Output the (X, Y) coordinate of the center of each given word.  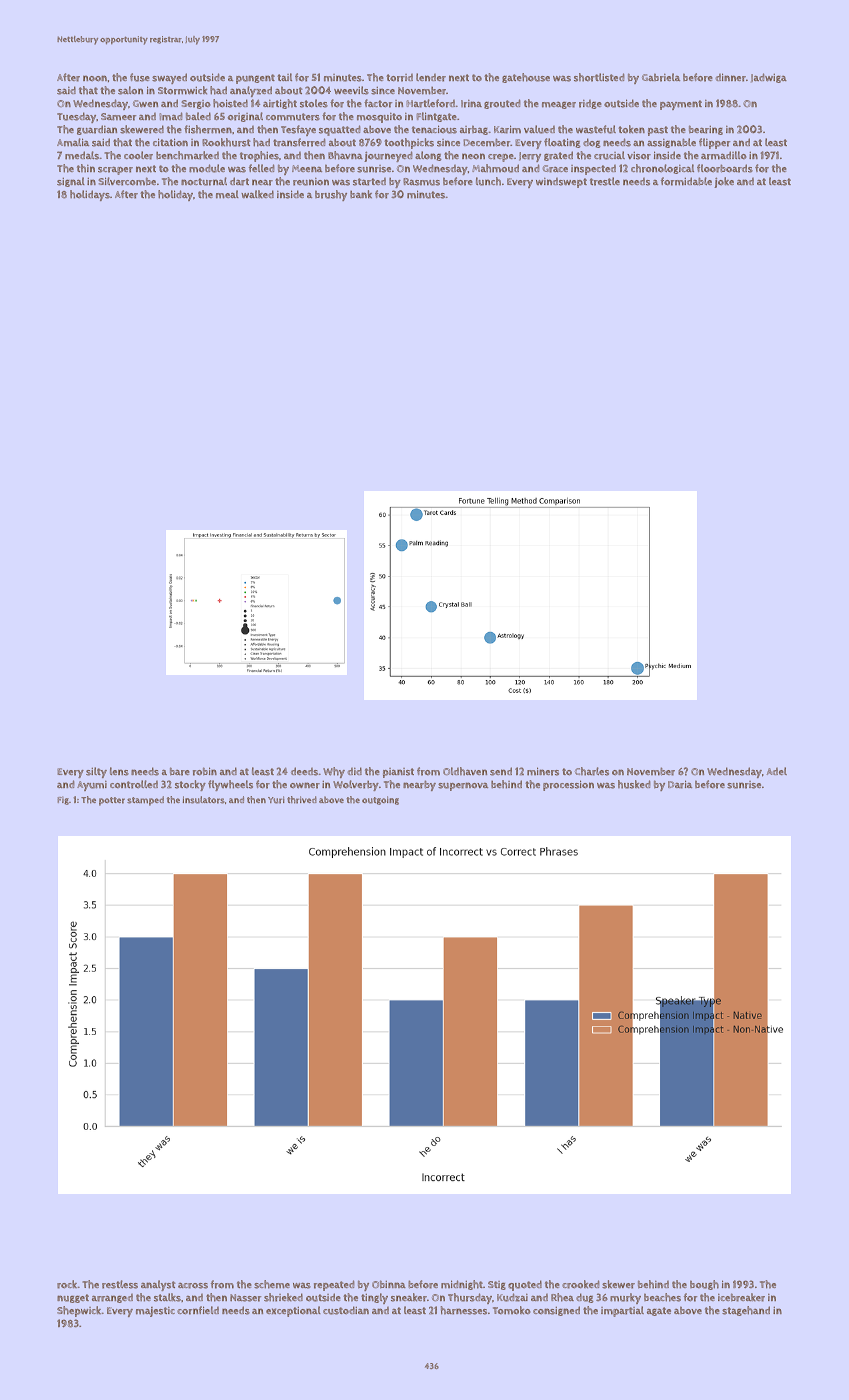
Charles (592, 771)
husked (634, 784)
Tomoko (512, 1310)
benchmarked (187, 155)
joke (724, 182)
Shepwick (79, 1311)
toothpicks (409, 143)
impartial (622, 1311)
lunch (488, 181)
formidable (686, 181)
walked (257, 194)
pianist (398, 773)
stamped (145, 801)
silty (96, 772)
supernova (463, 786)
